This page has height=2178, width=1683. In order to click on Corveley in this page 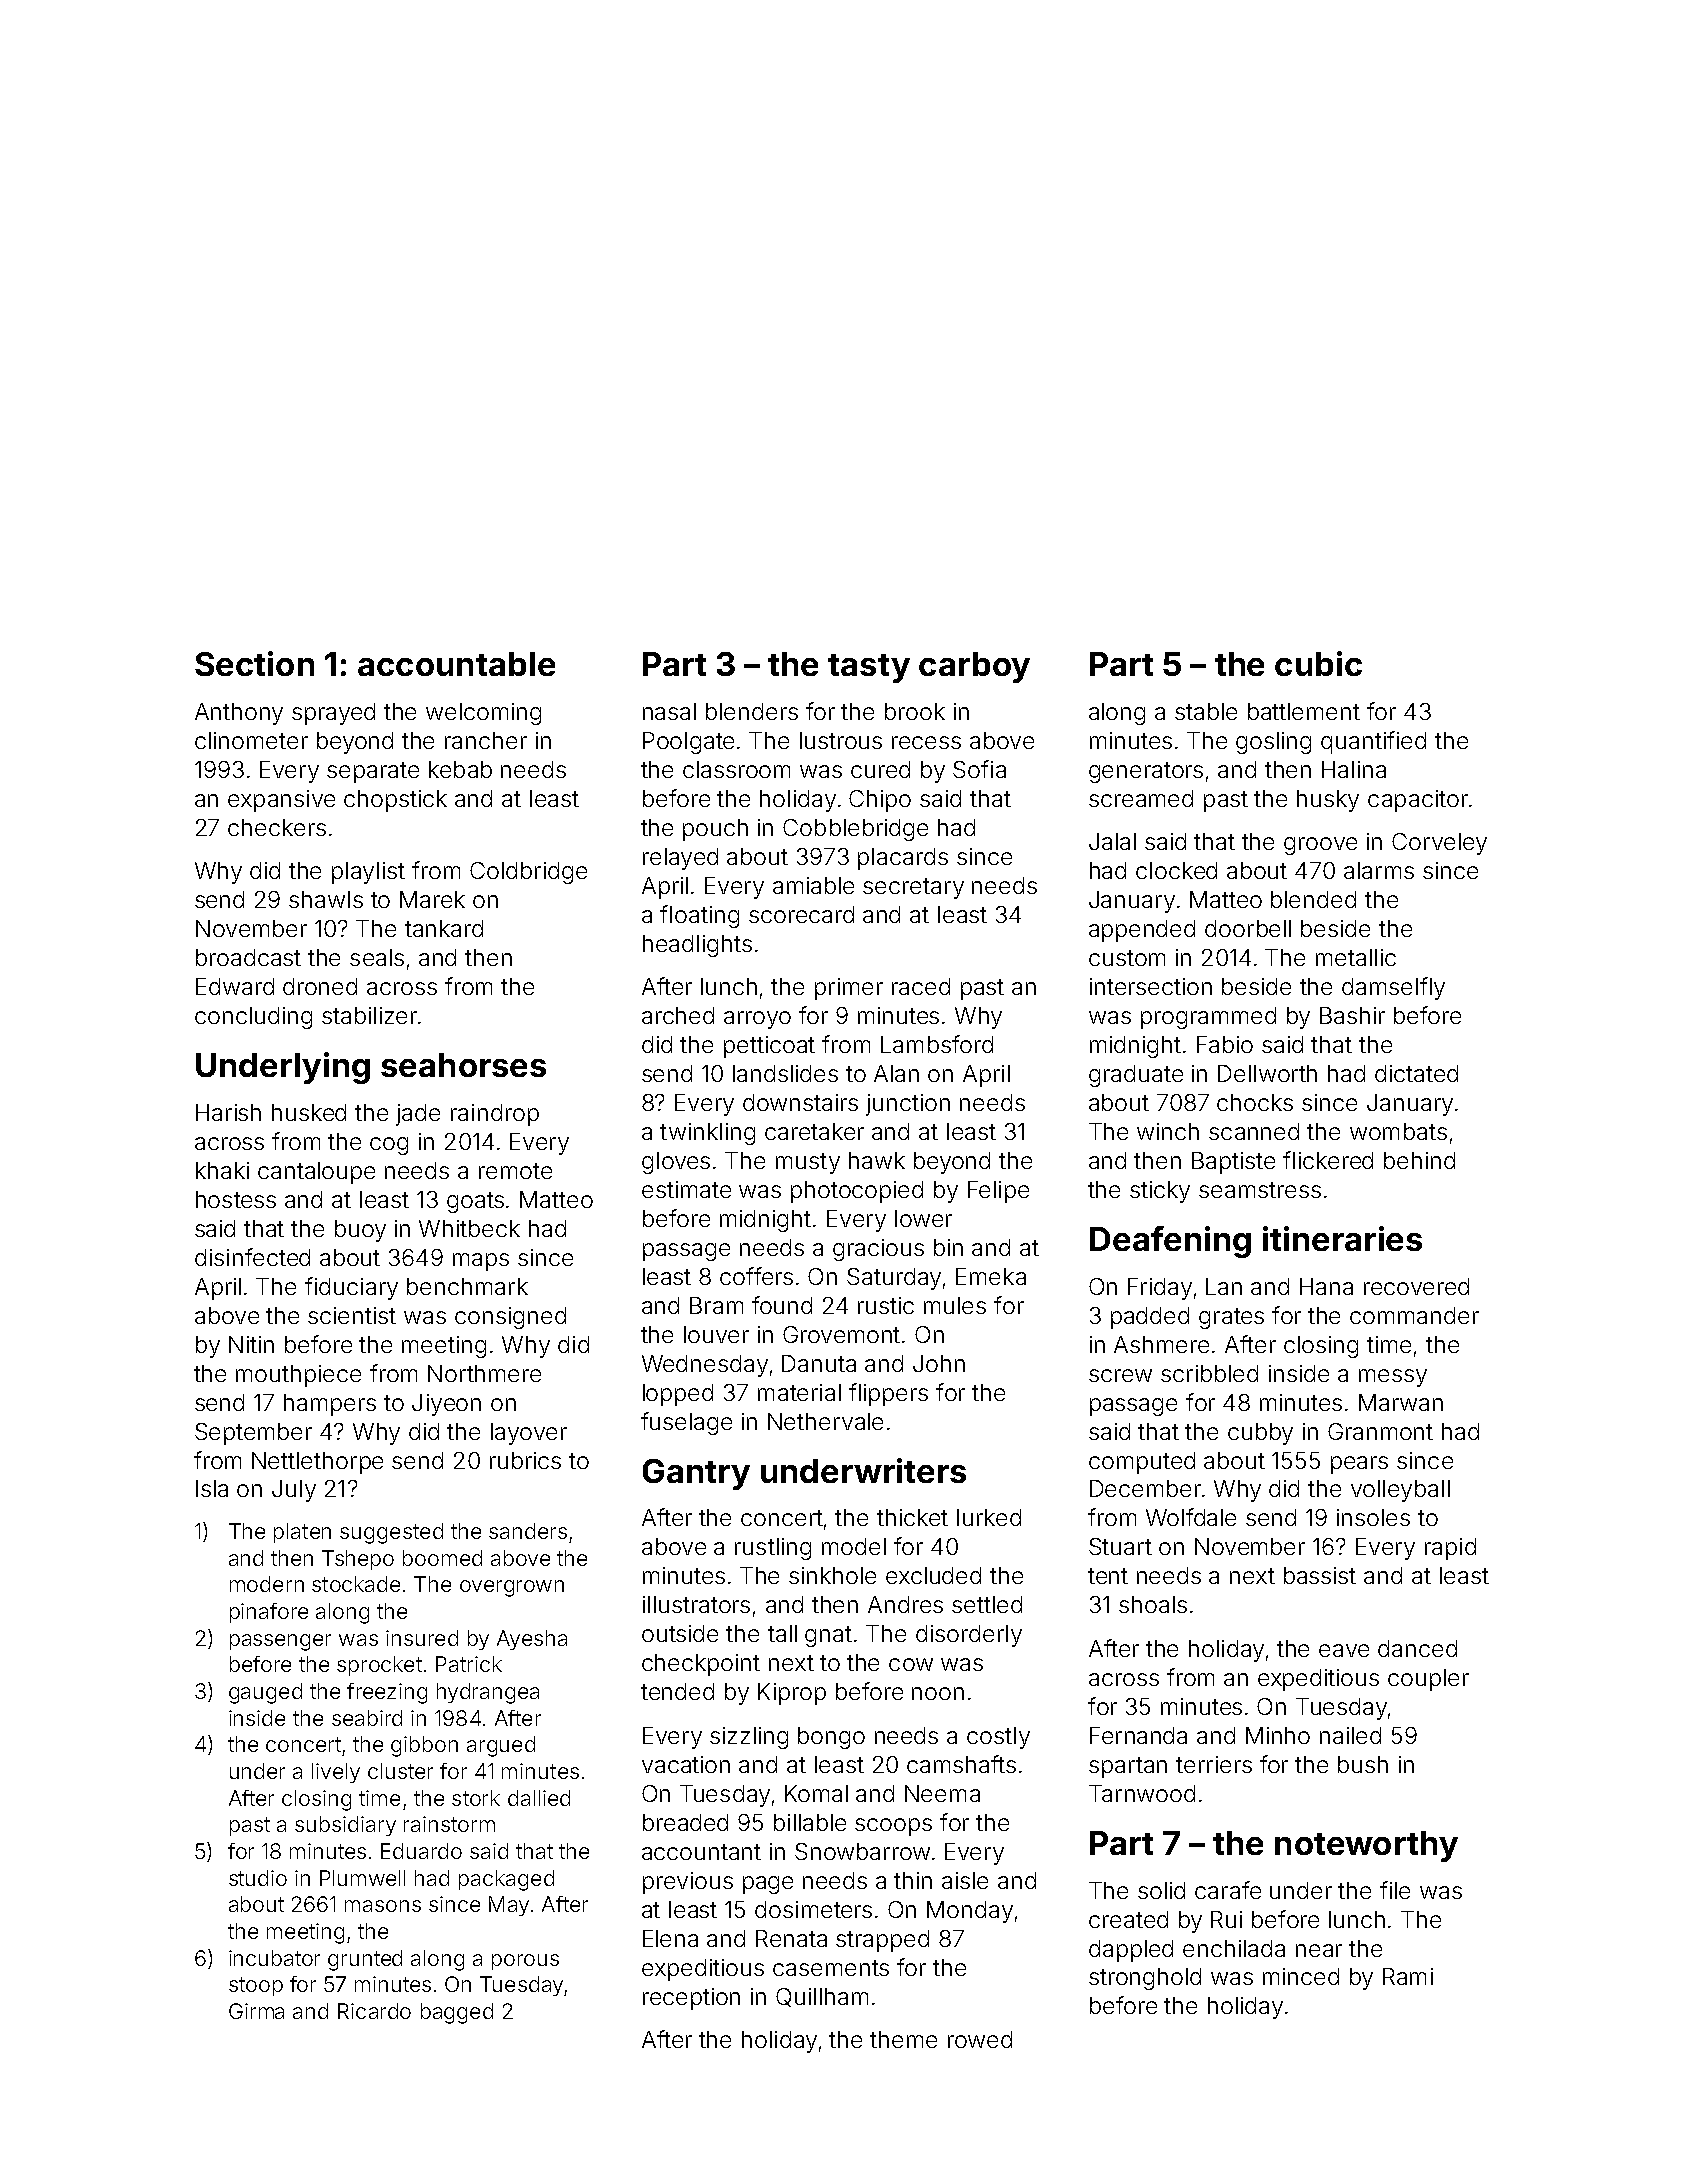, I will do `click(1439, 844)`.
